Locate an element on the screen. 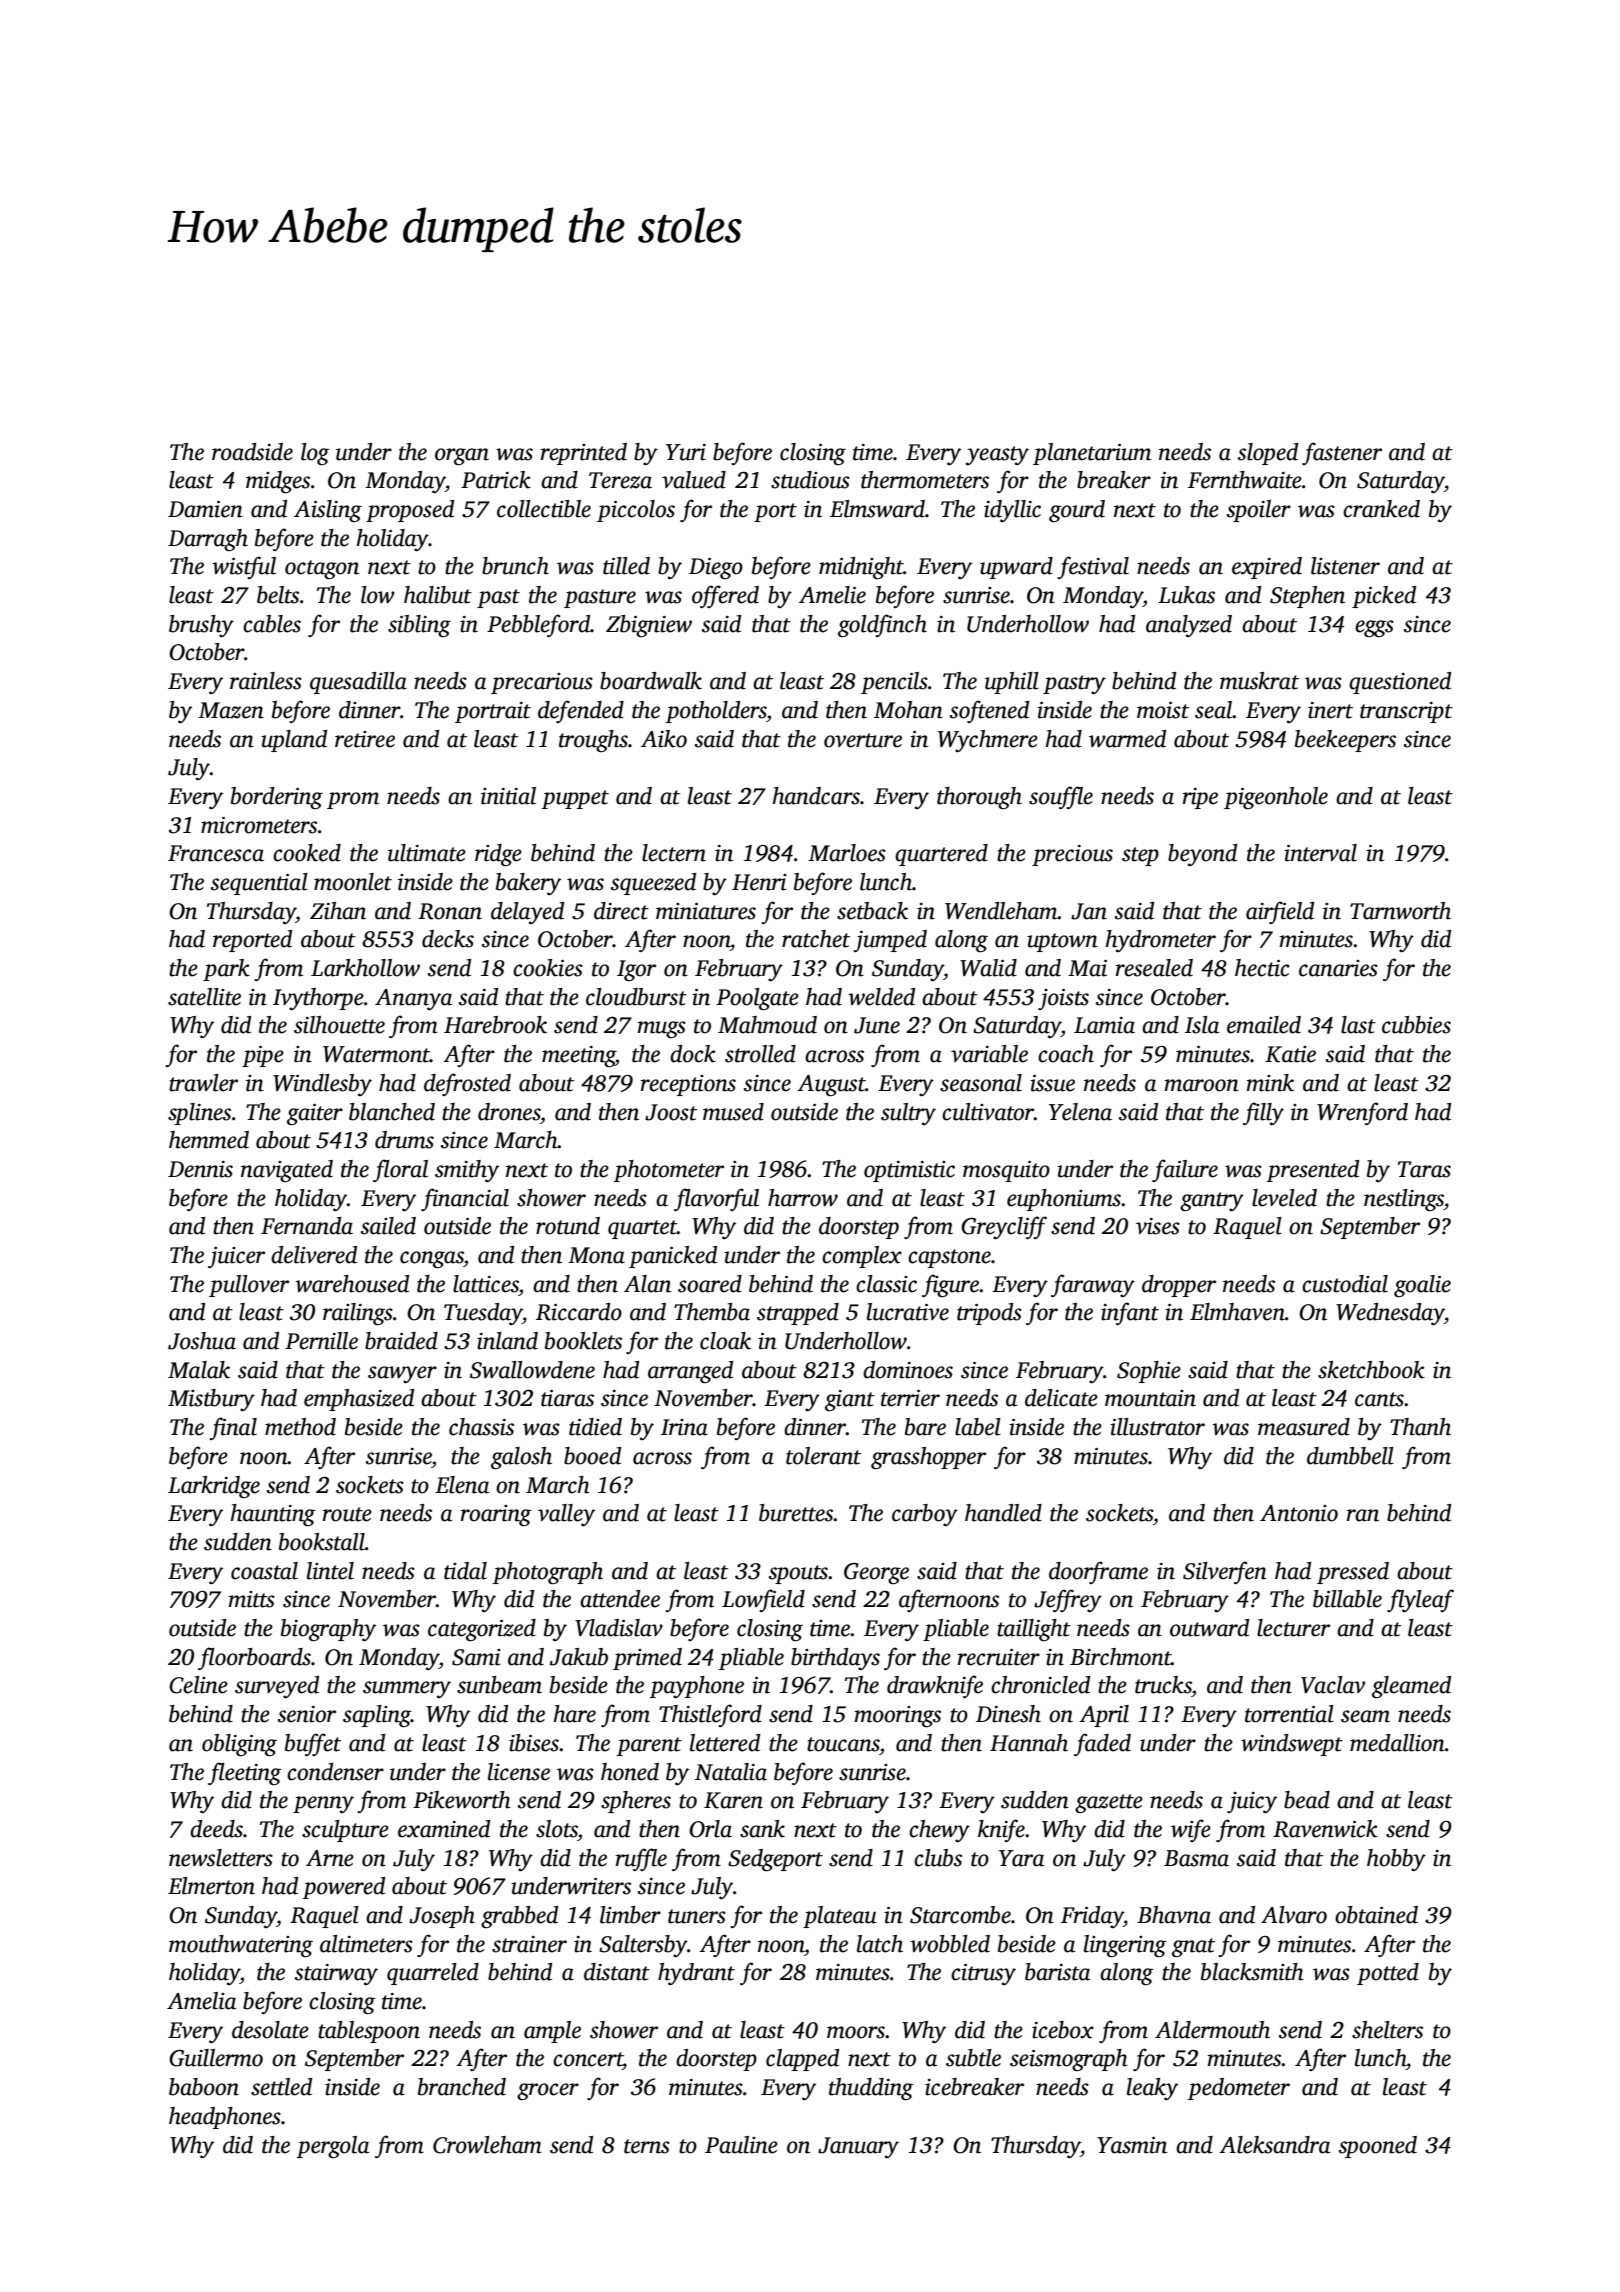 This screenshot has width=1620, height=2292. questioned is located at coordinates (1400, 683).
